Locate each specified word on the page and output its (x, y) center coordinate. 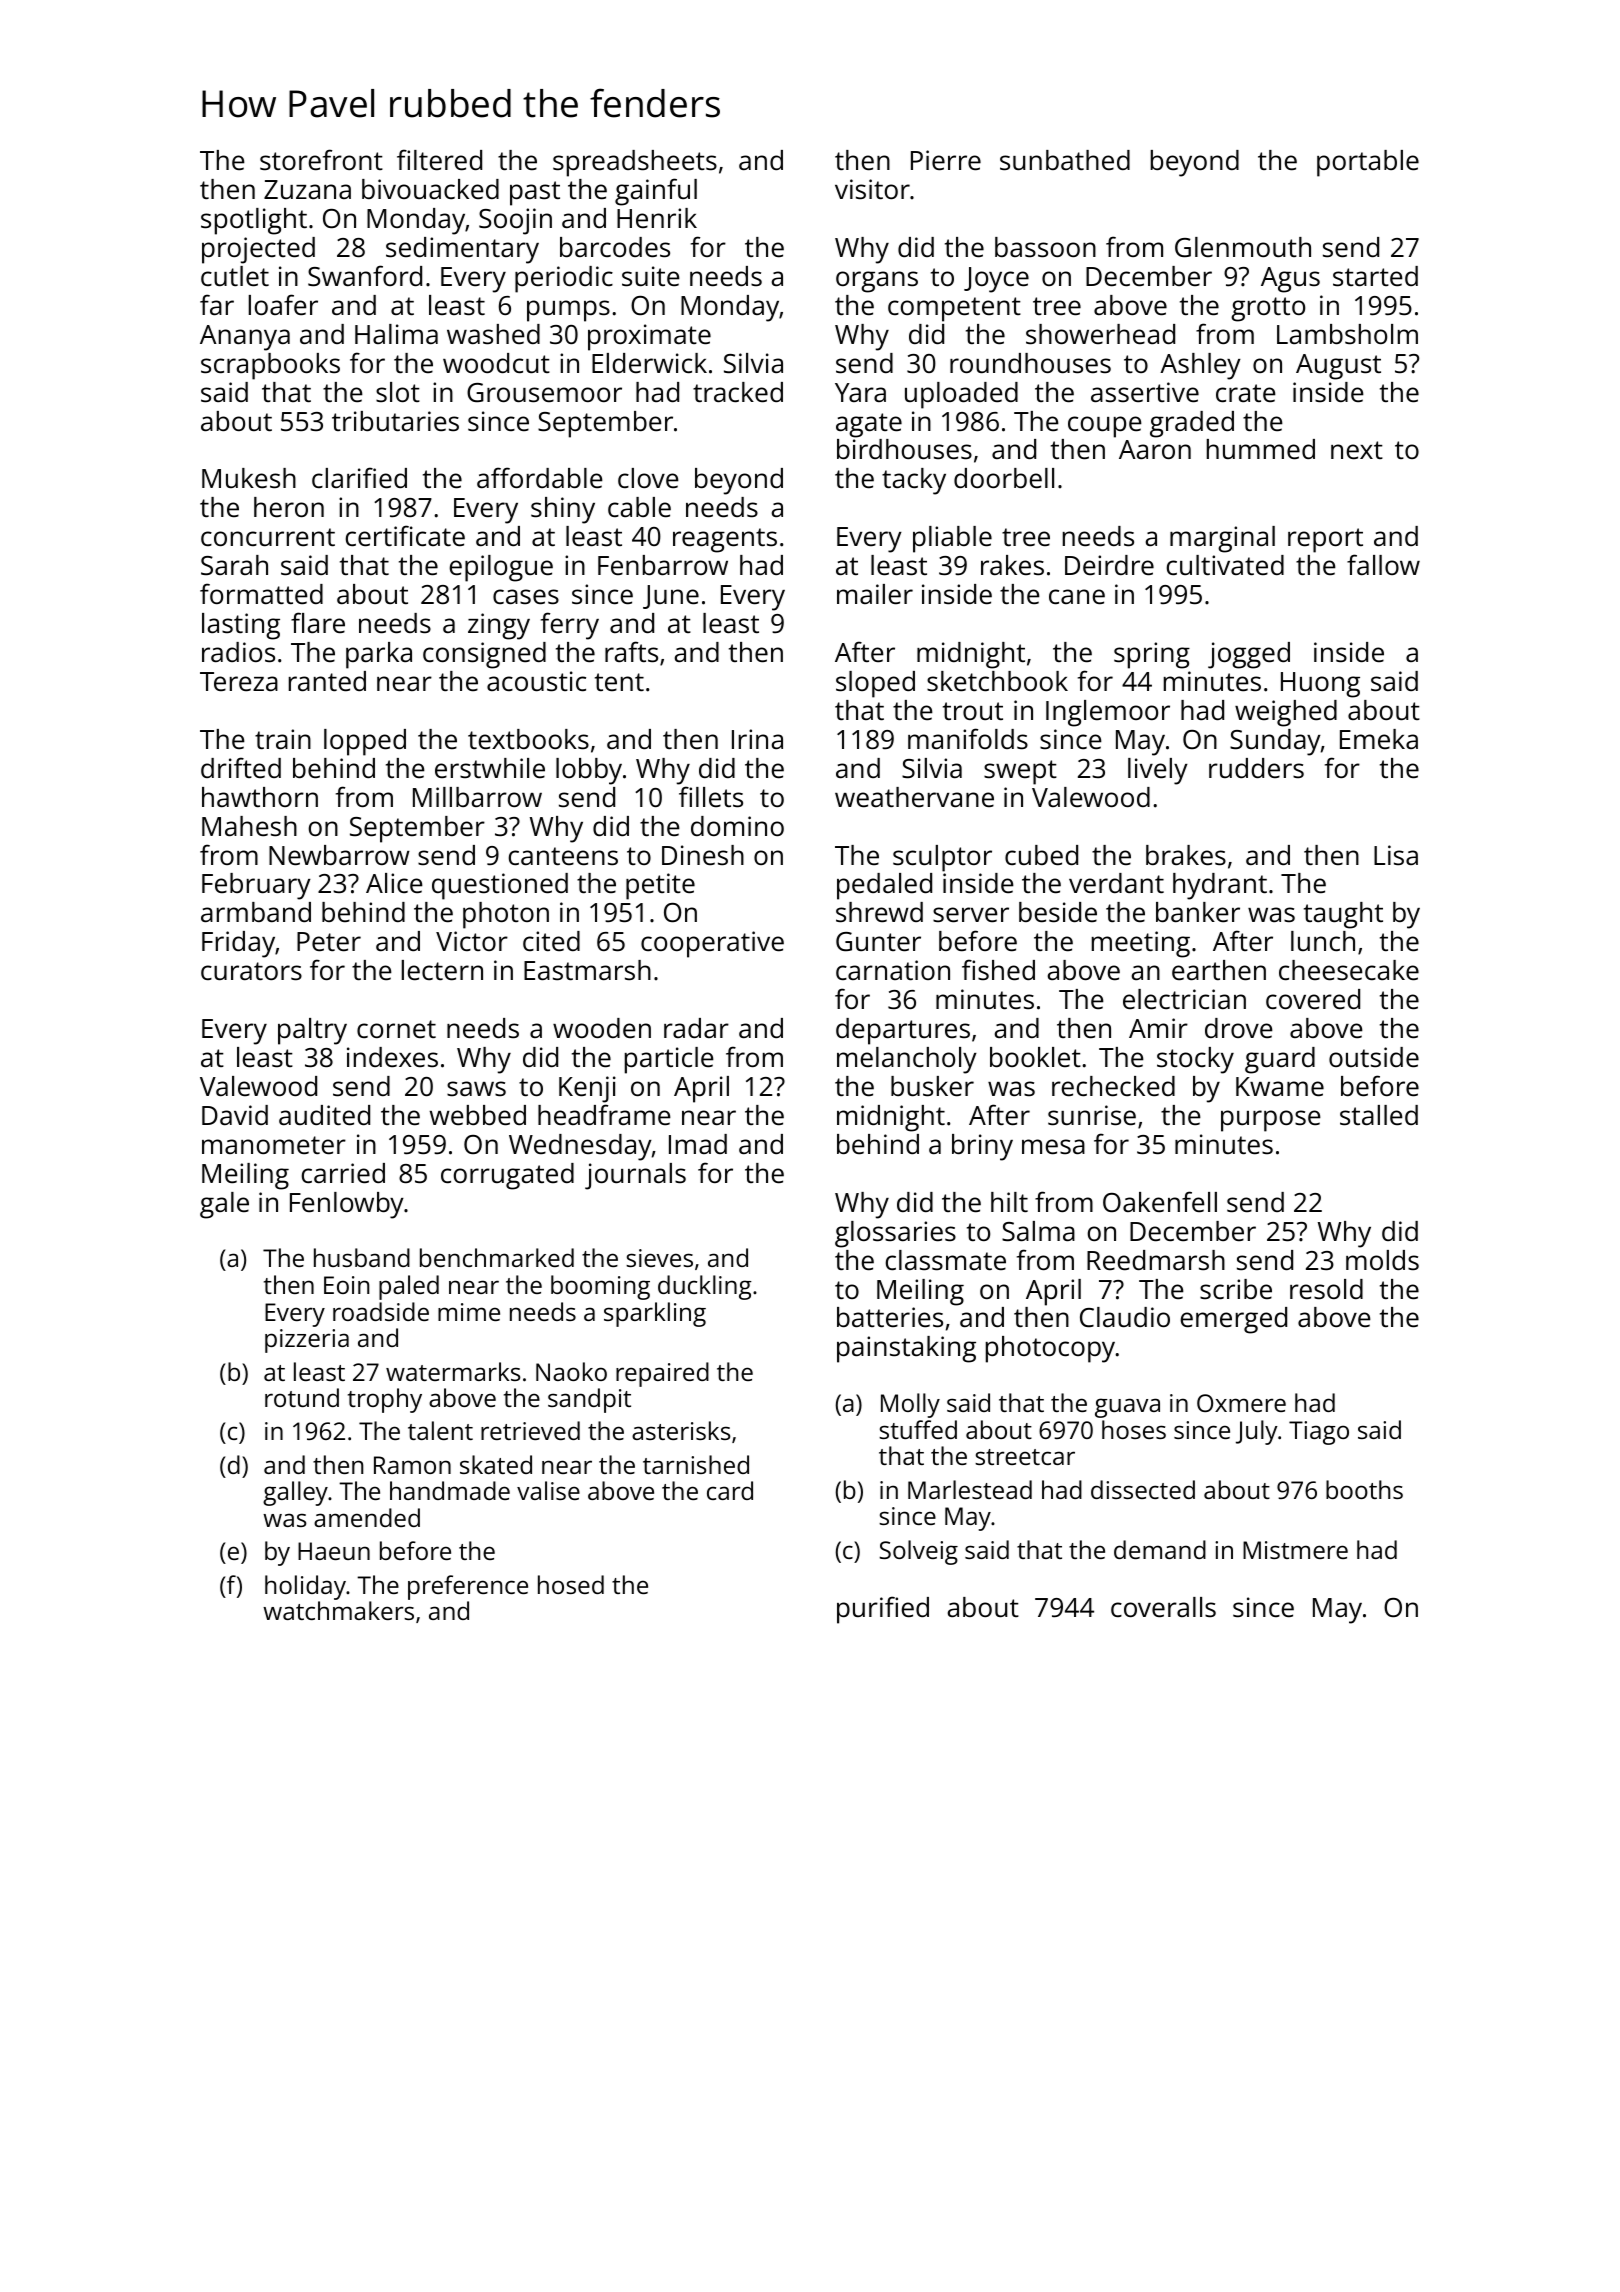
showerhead (1100, 334)
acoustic (536, 681)
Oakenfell (1160, 1201)
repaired (662, 1374)
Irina (757, 739)
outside (1374, 1057)
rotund (302, 1397)
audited (324, 1115)
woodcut (496, 363)
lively (1158, 771)
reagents (725, 540)
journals (635, 1176)
